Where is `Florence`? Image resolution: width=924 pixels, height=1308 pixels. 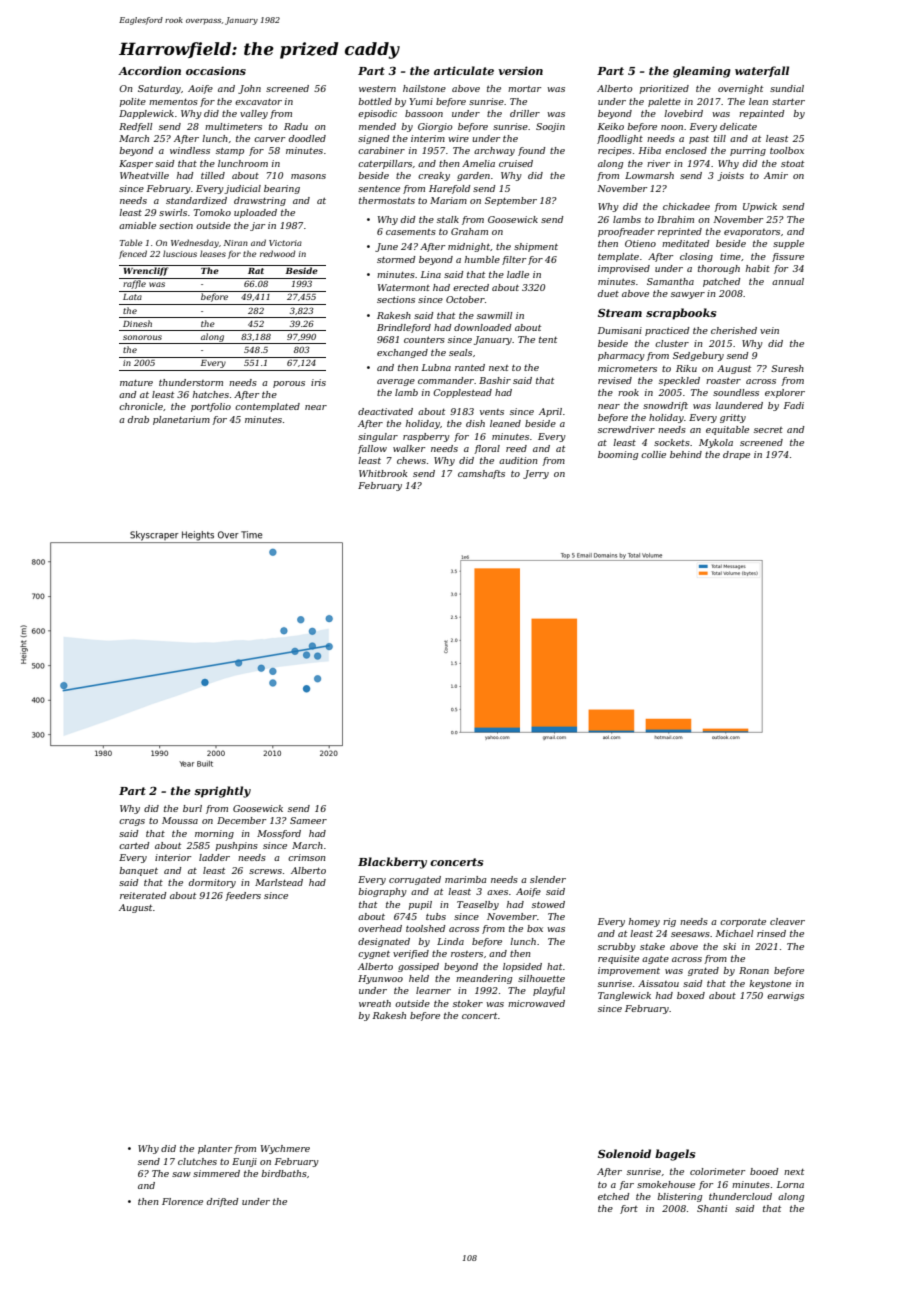 Florence is located at coordinates (182, 1201).
